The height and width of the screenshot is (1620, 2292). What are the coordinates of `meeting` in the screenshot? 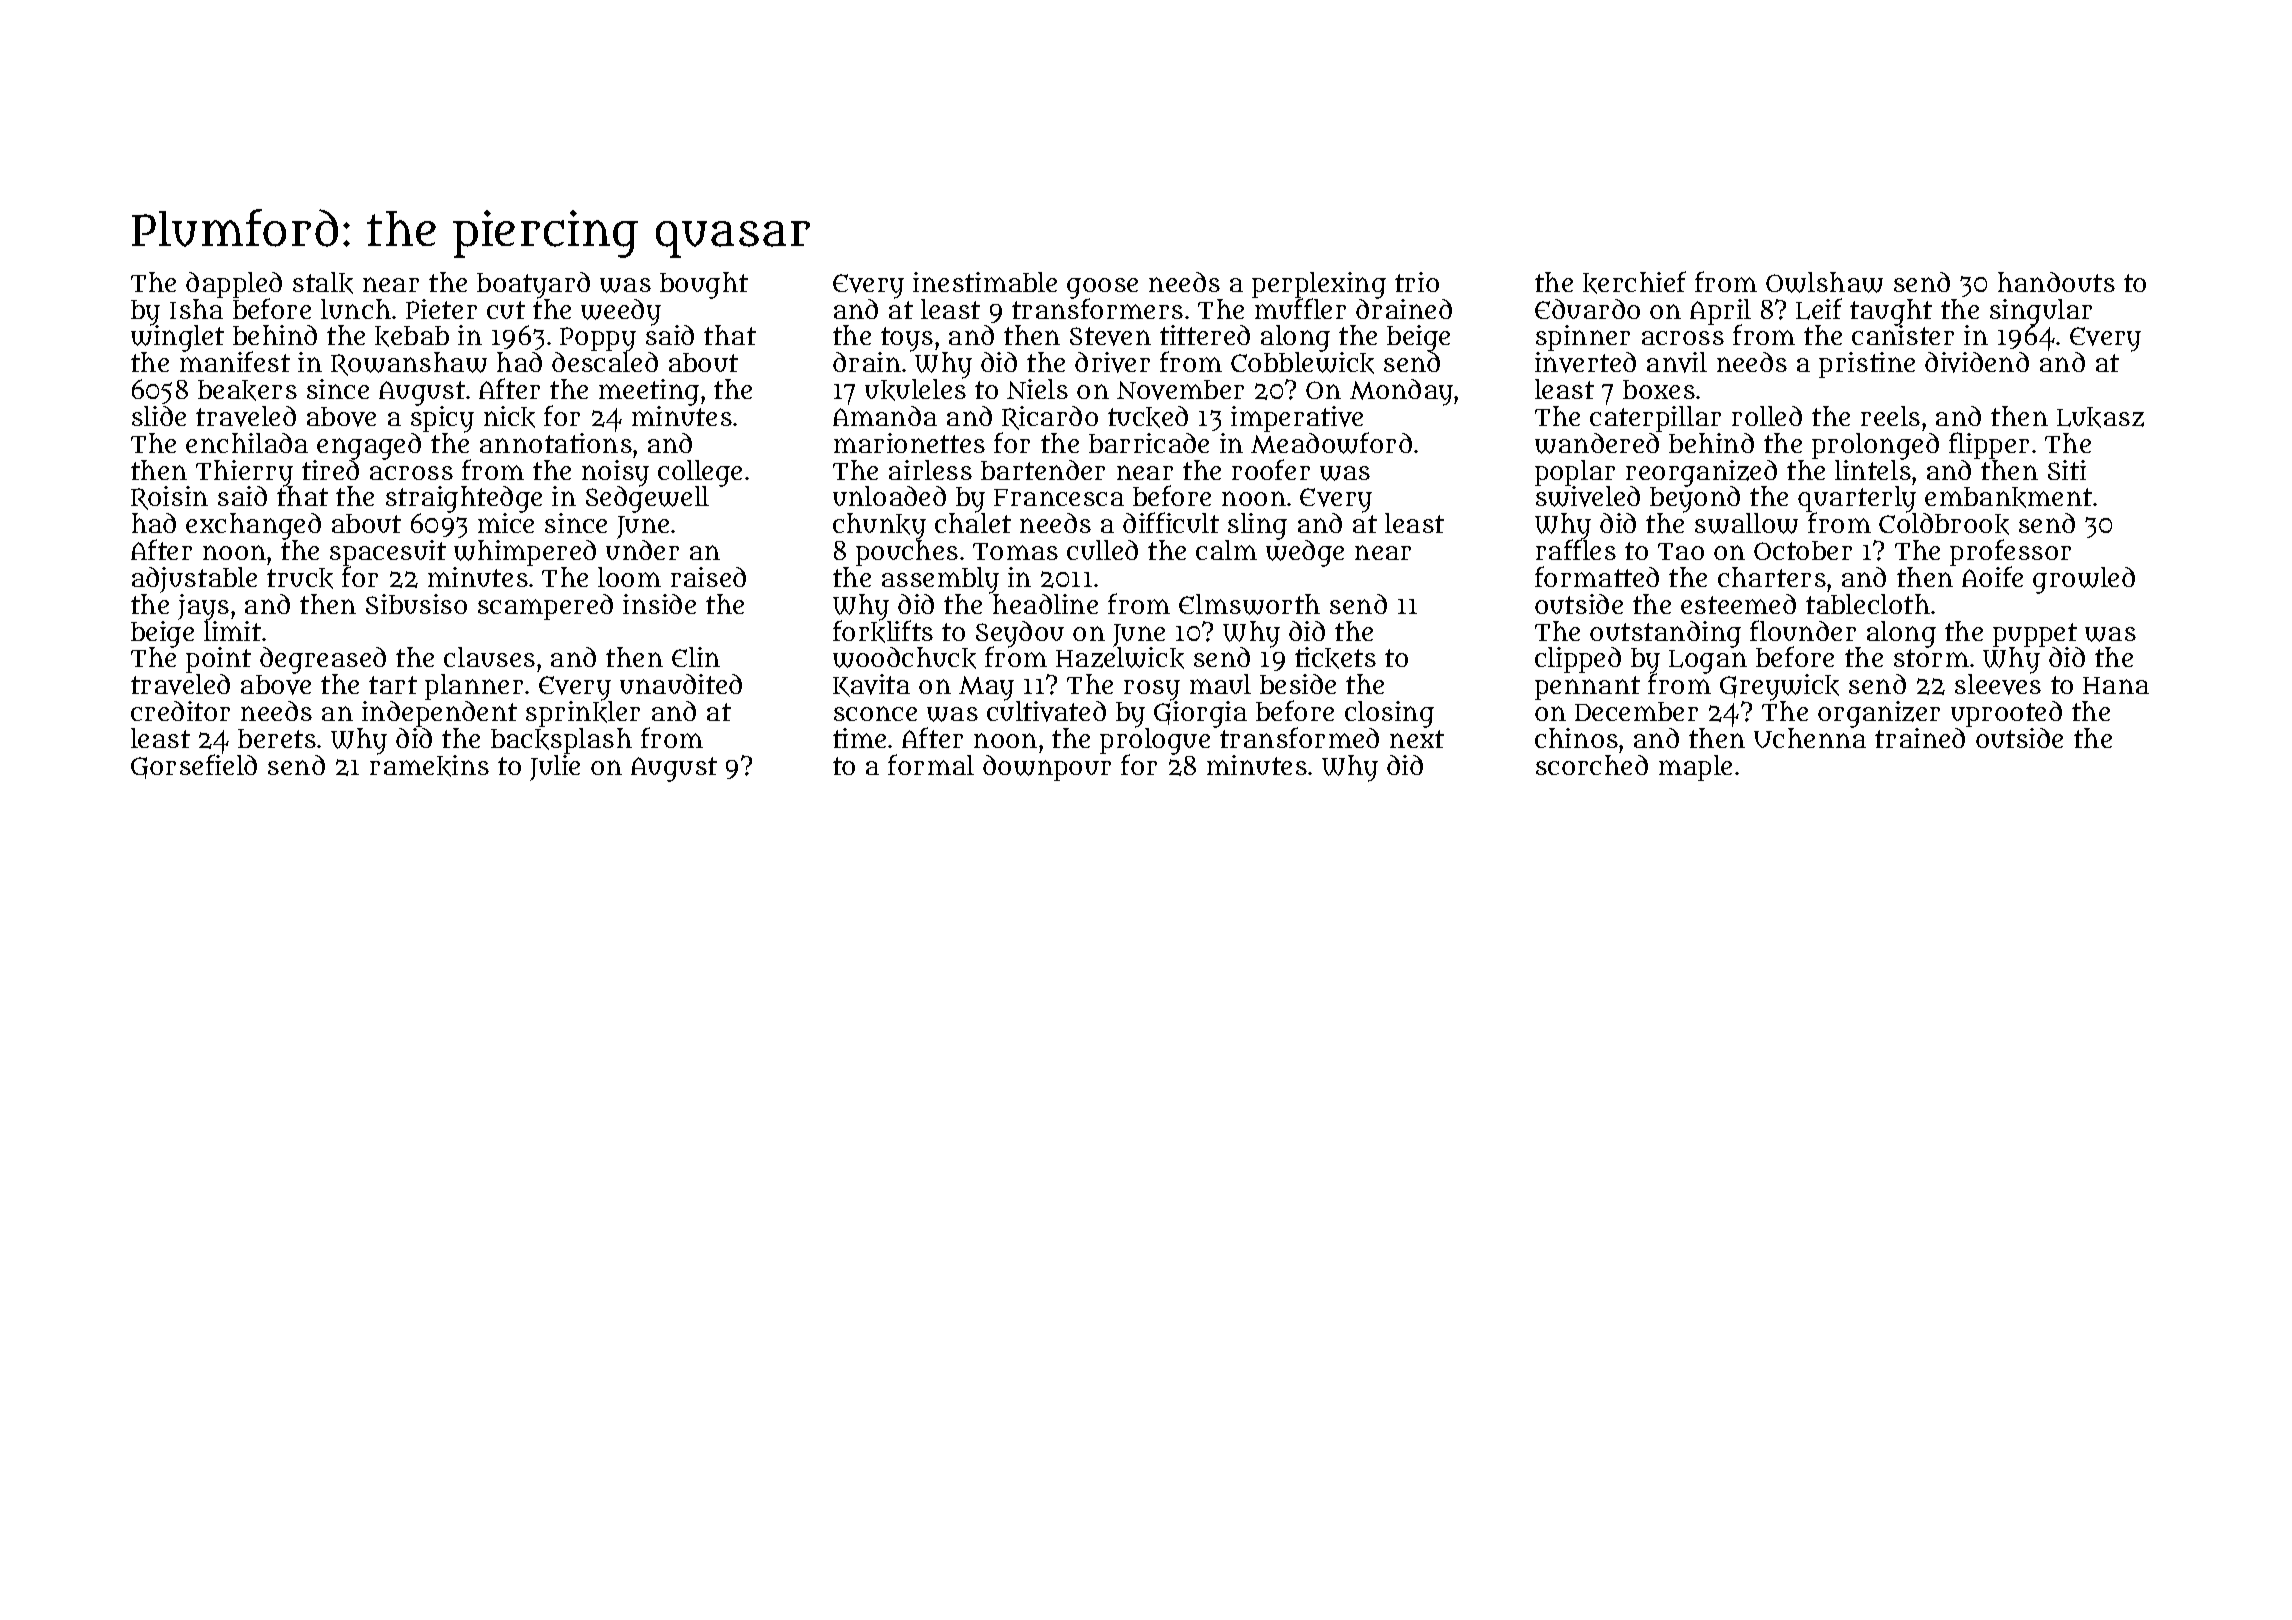 It's located at (649, 392).
